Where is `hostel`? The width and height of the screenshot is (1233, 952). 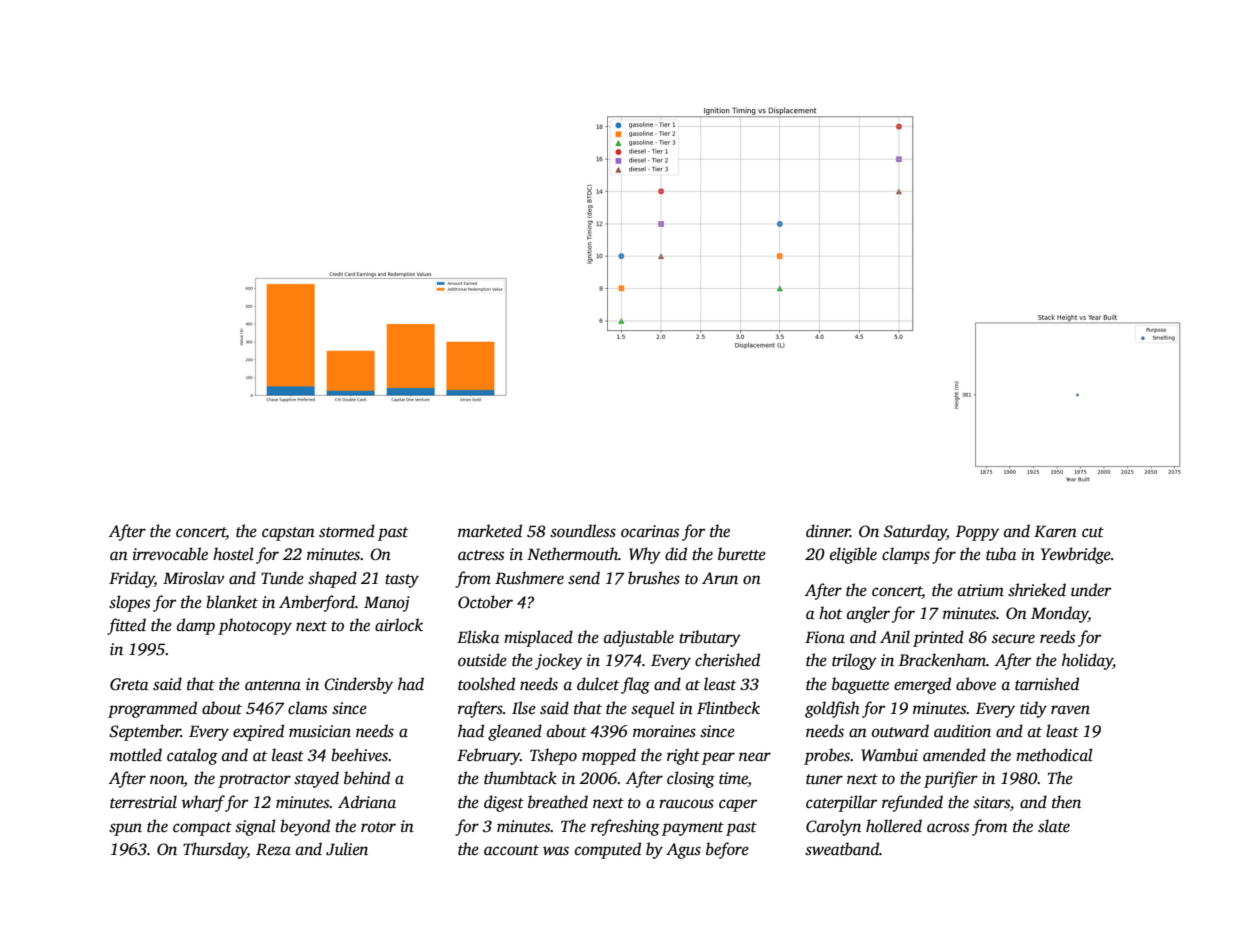
hostel is located at coordinates (233, 554).
